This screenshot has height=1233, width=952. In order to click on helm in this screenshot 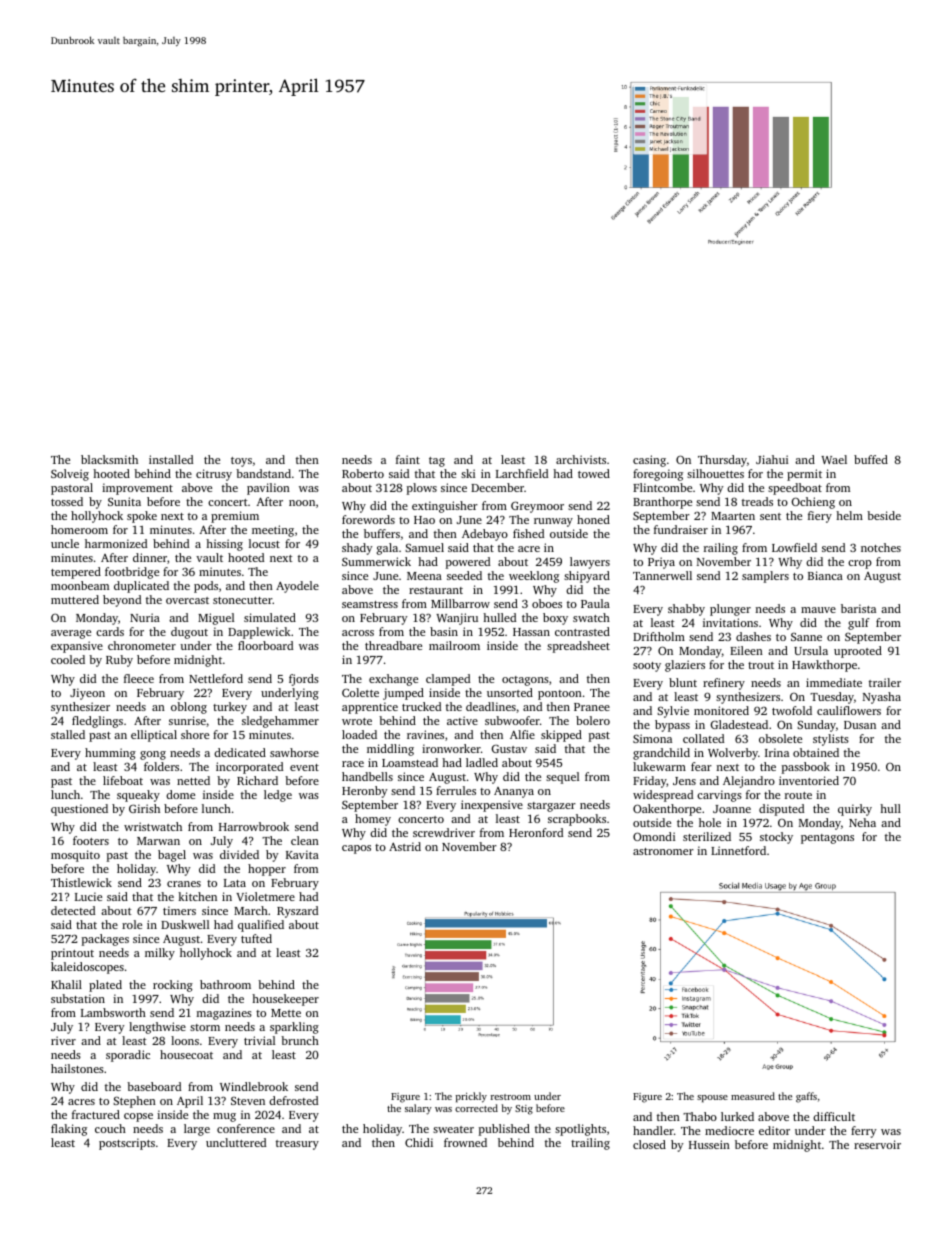, I will do `click(849, 515)`.
